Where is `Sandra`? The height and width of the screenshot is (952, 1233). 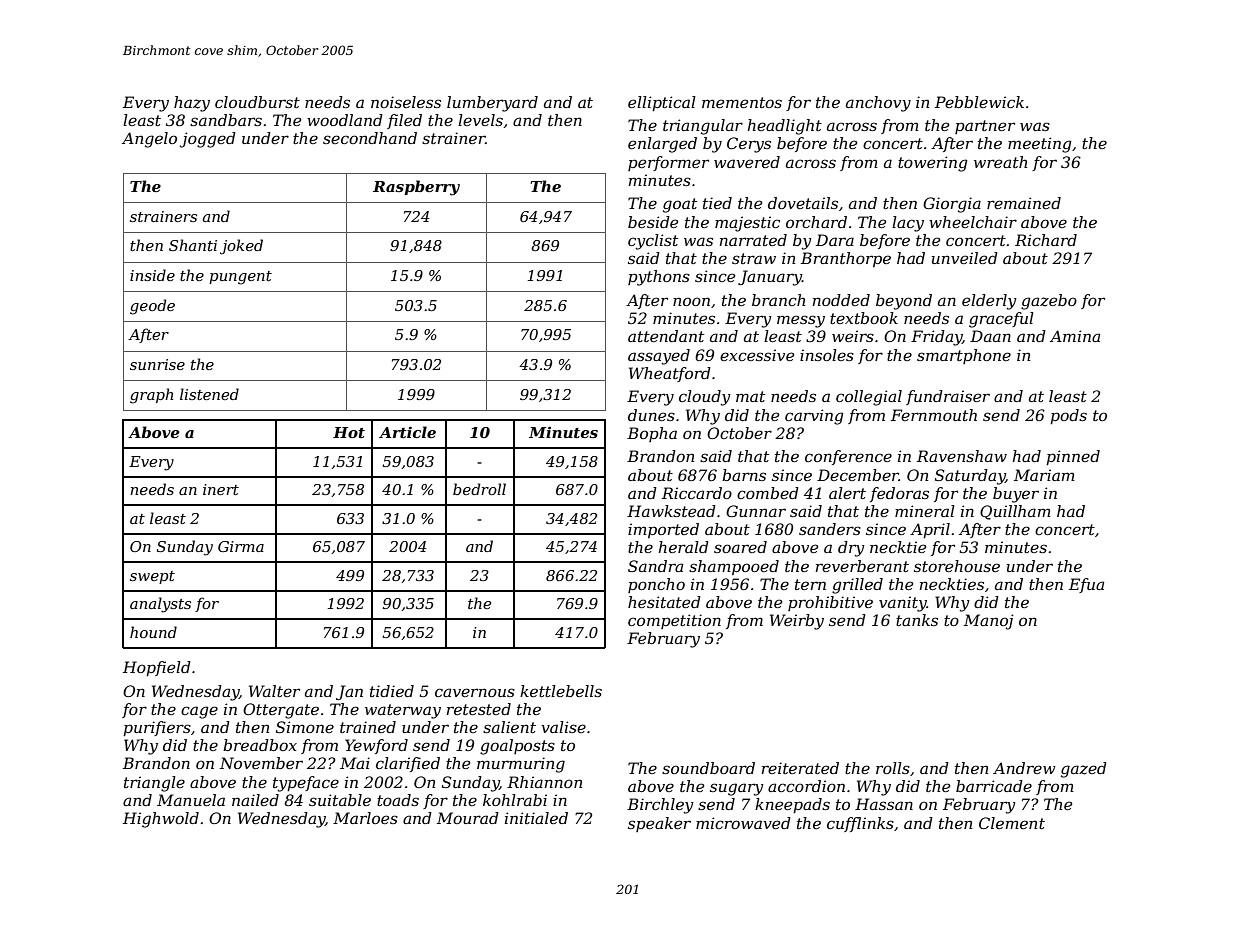
Sandra is located at coordinates (655, 566).
